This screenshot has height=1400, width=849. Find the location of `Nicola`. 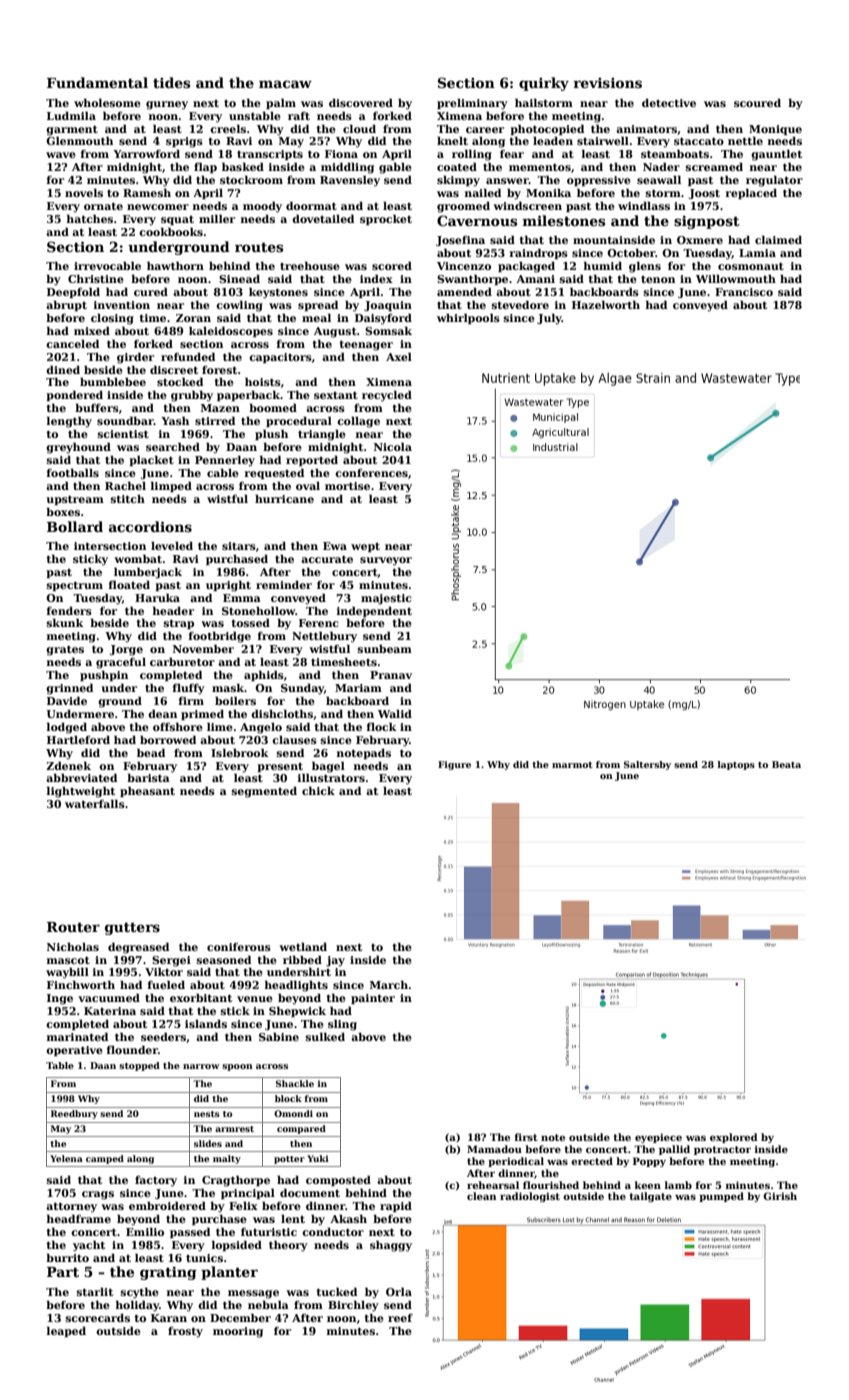

Nicola is located at coordinates (393, 446).
